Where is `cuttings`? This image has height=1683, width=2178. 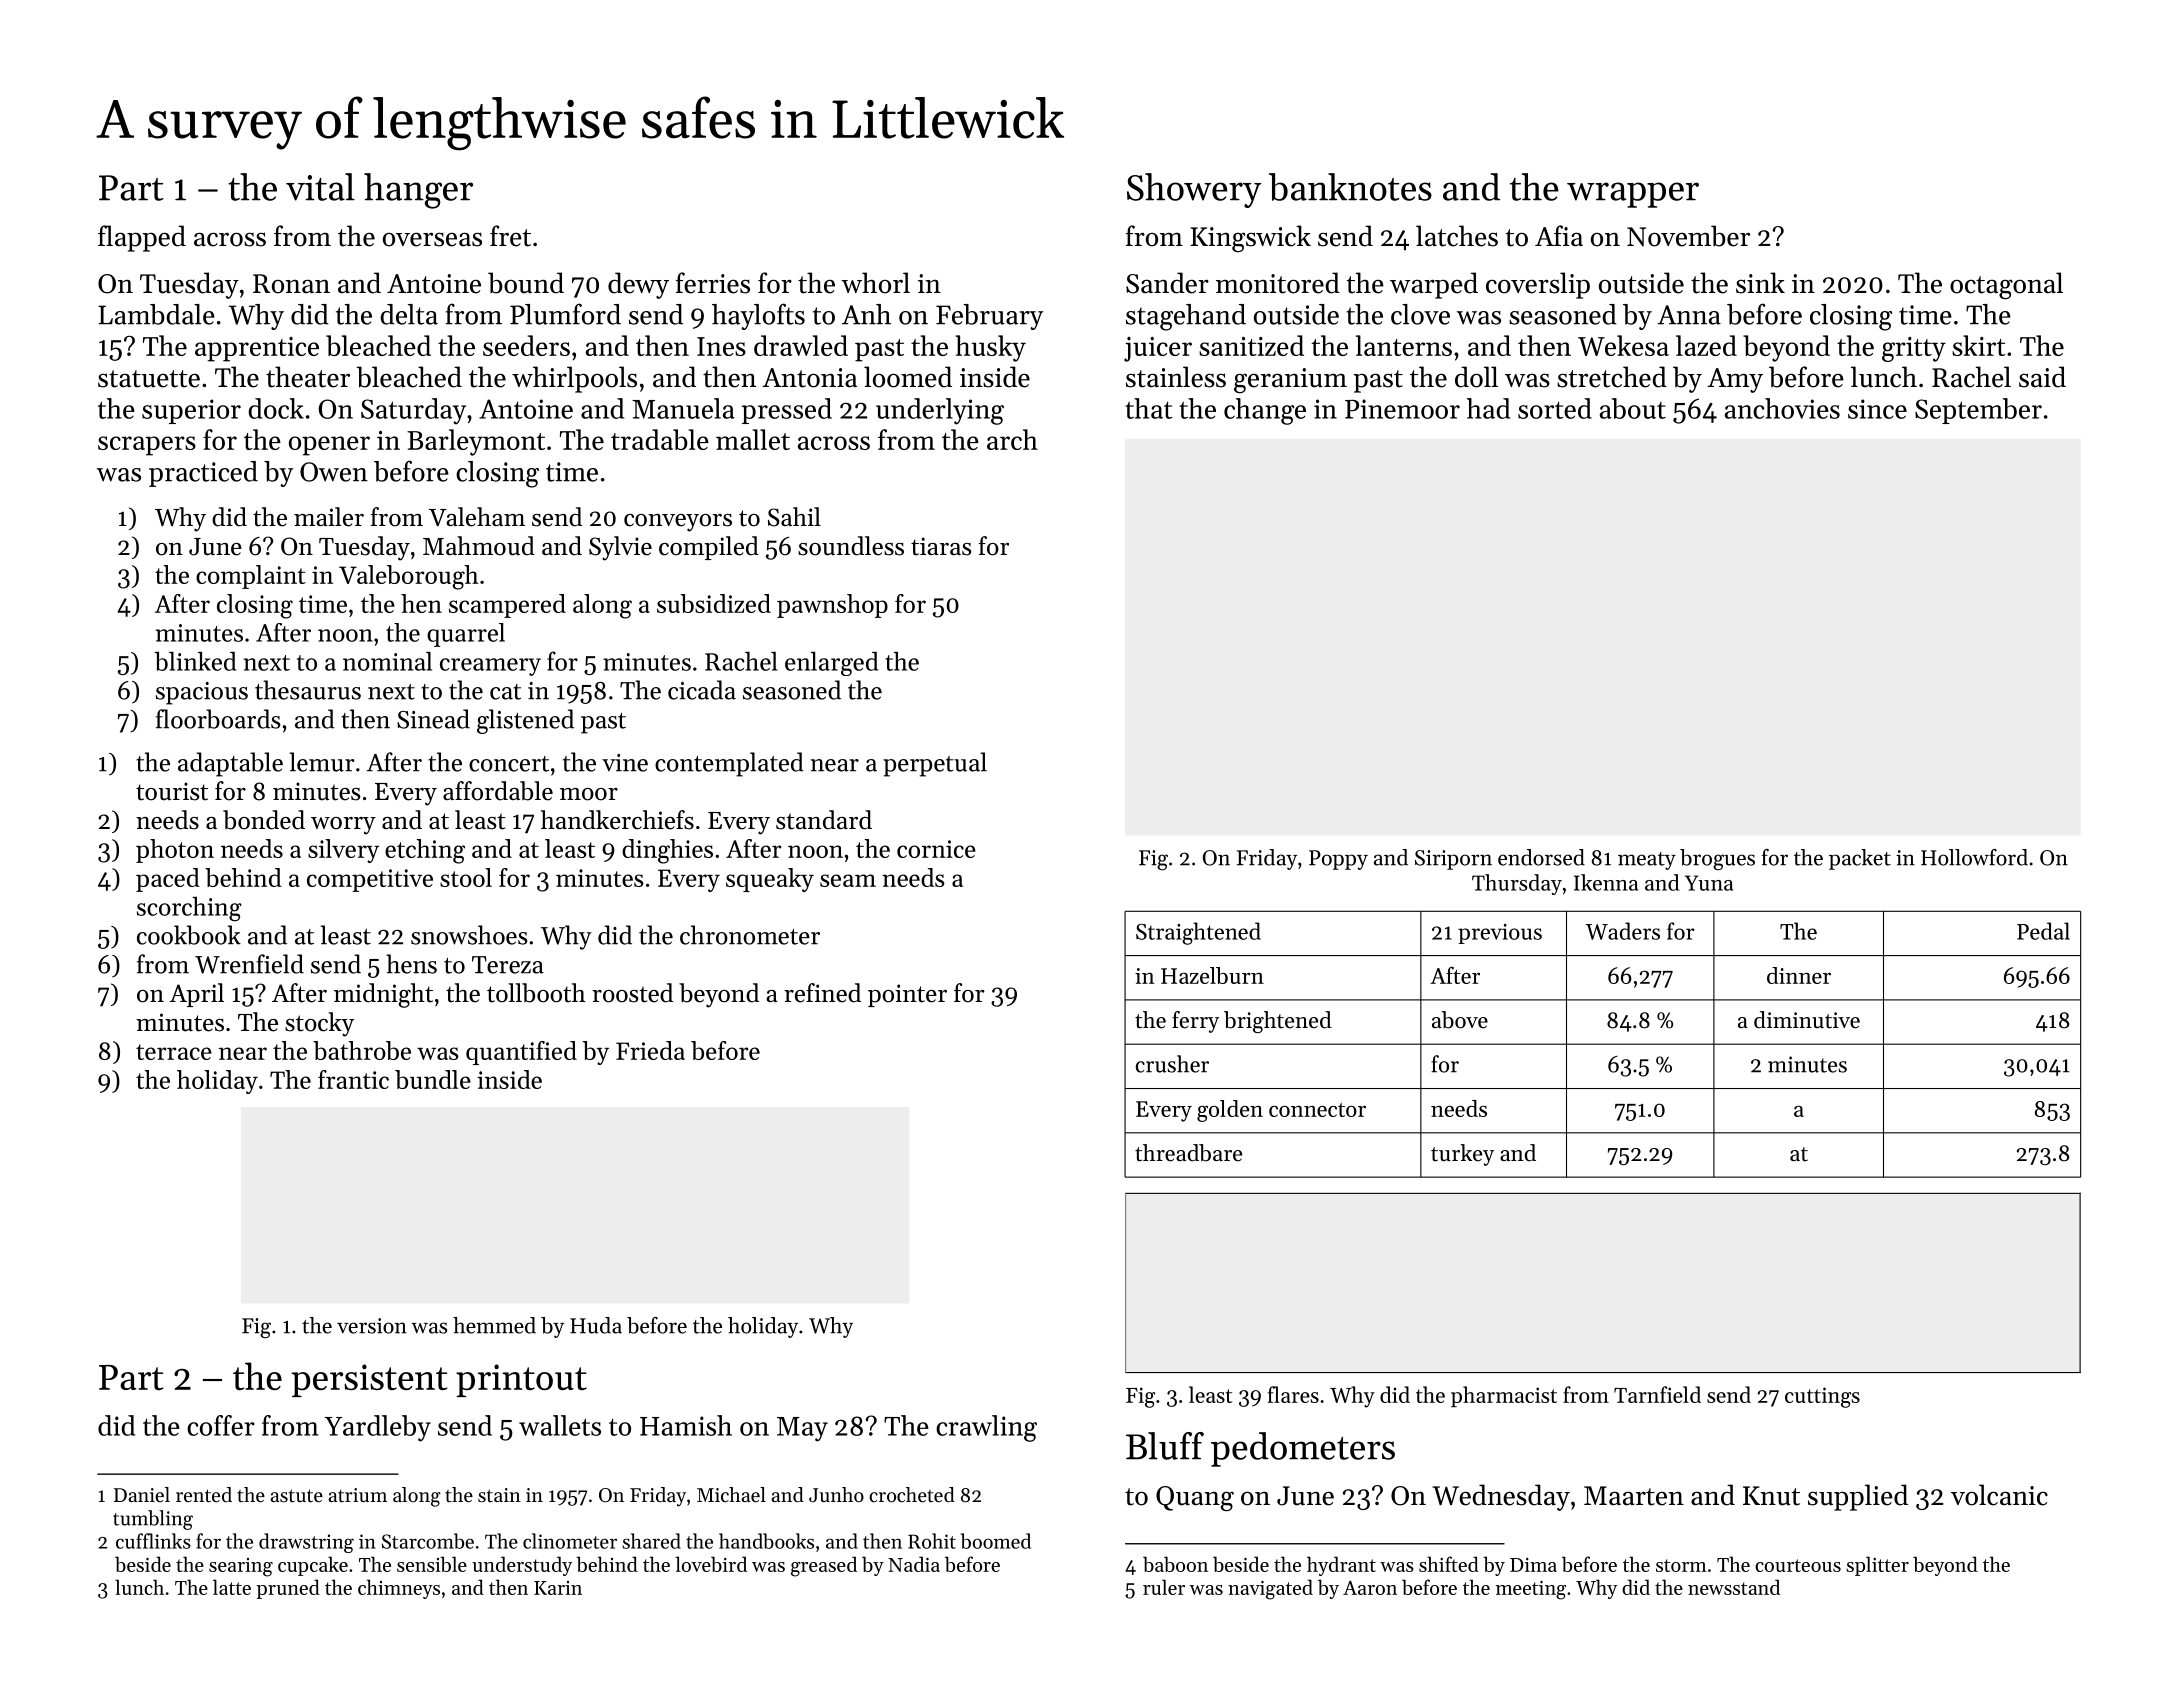 cuttings is located at coordinates (1822, 1397).
